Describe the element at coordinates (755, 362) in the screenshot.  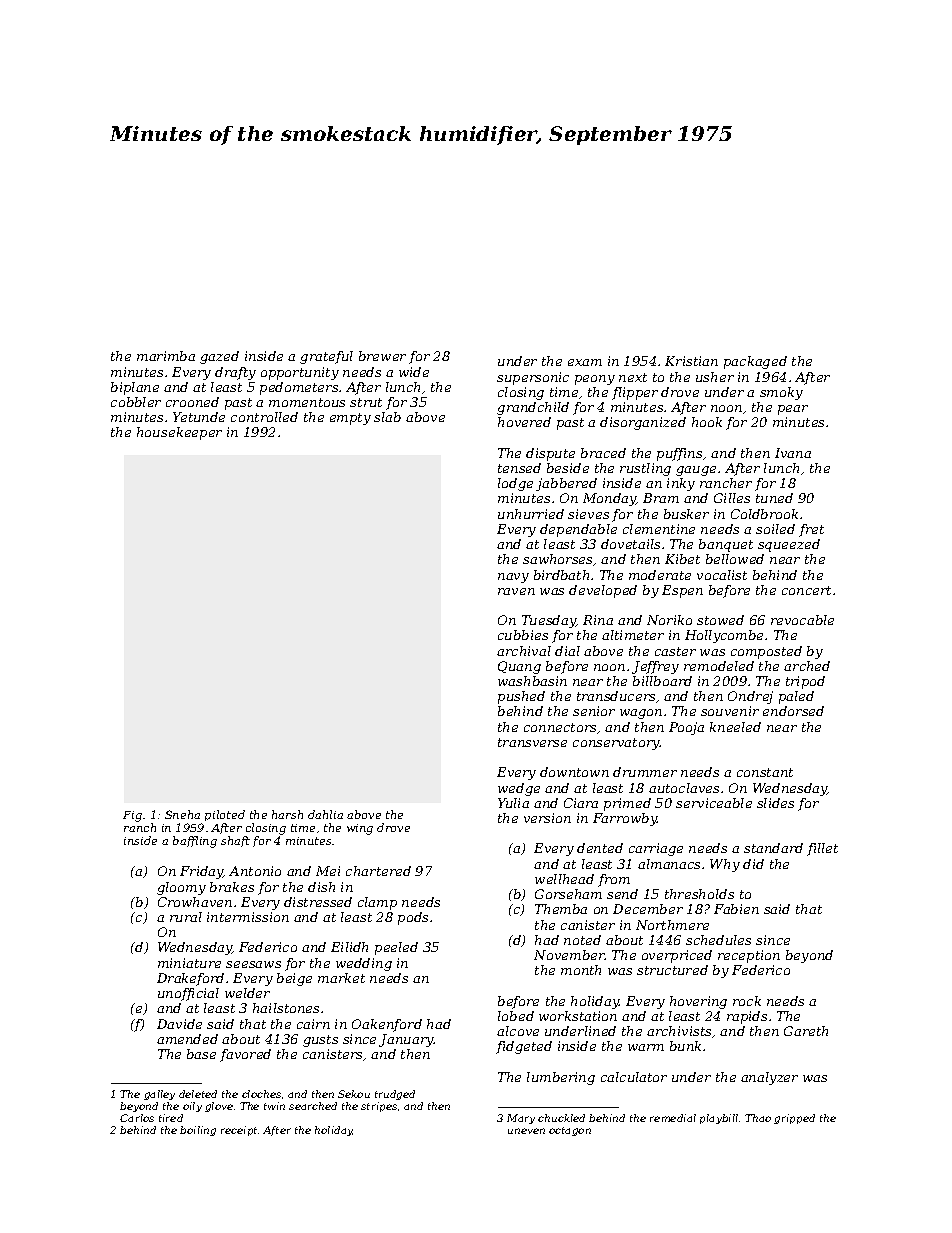
I see `packaged` at that location.
